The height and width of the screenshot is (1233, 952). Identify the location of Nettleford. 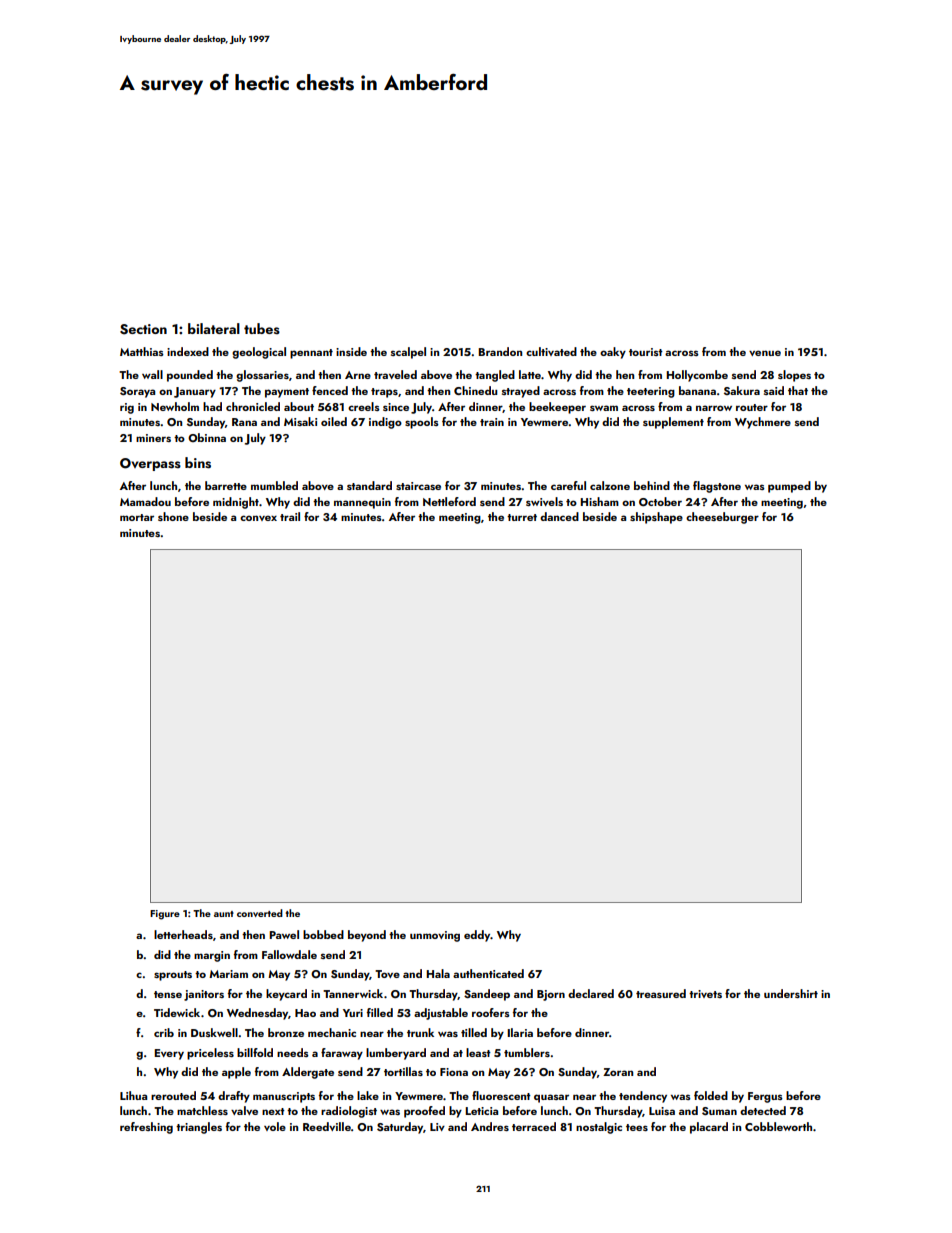
(449, 501).
